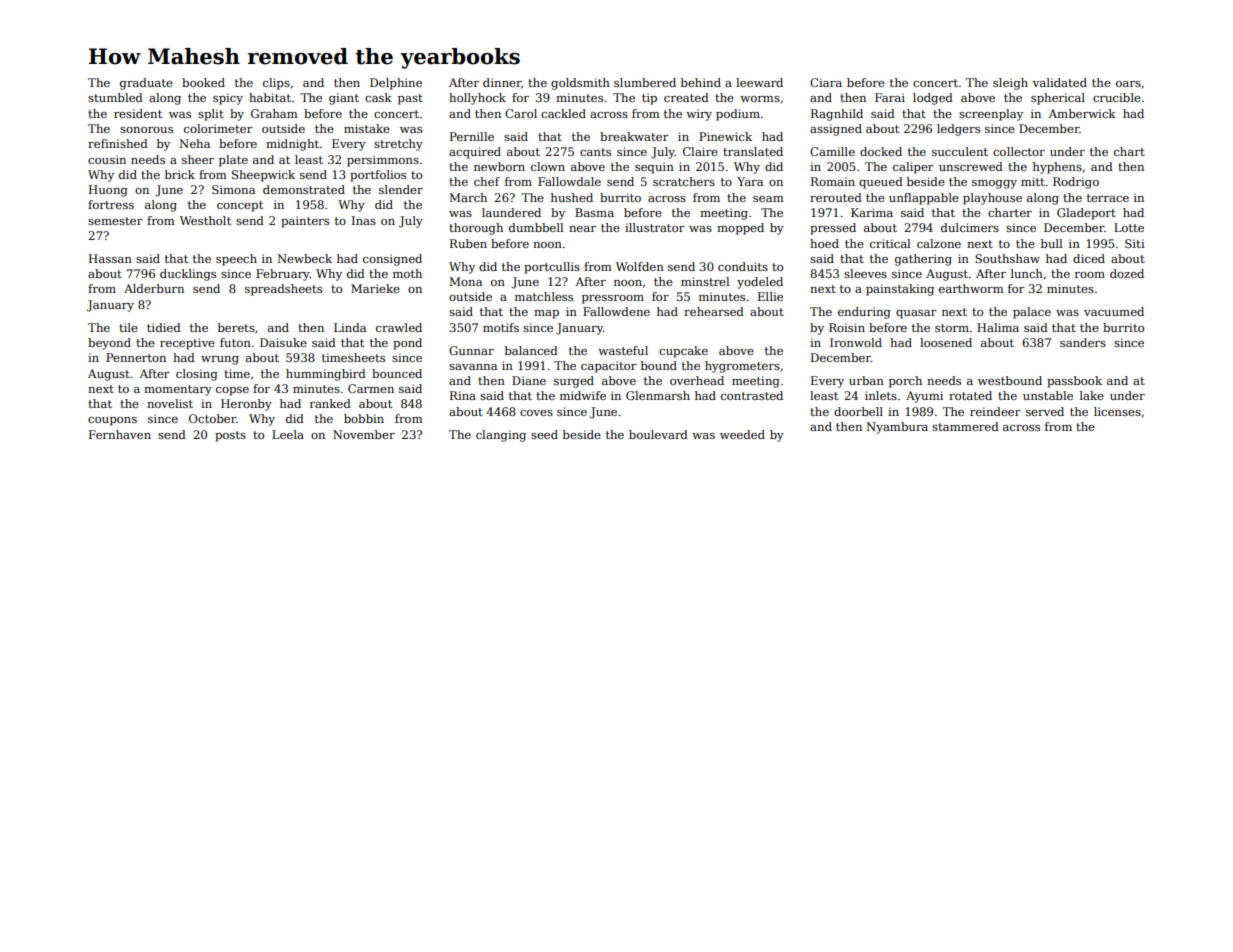 The height and width of the image is (952, 1233). Describe the element at coordinates (288, 434) in the image. I see `Leela` at that location.
